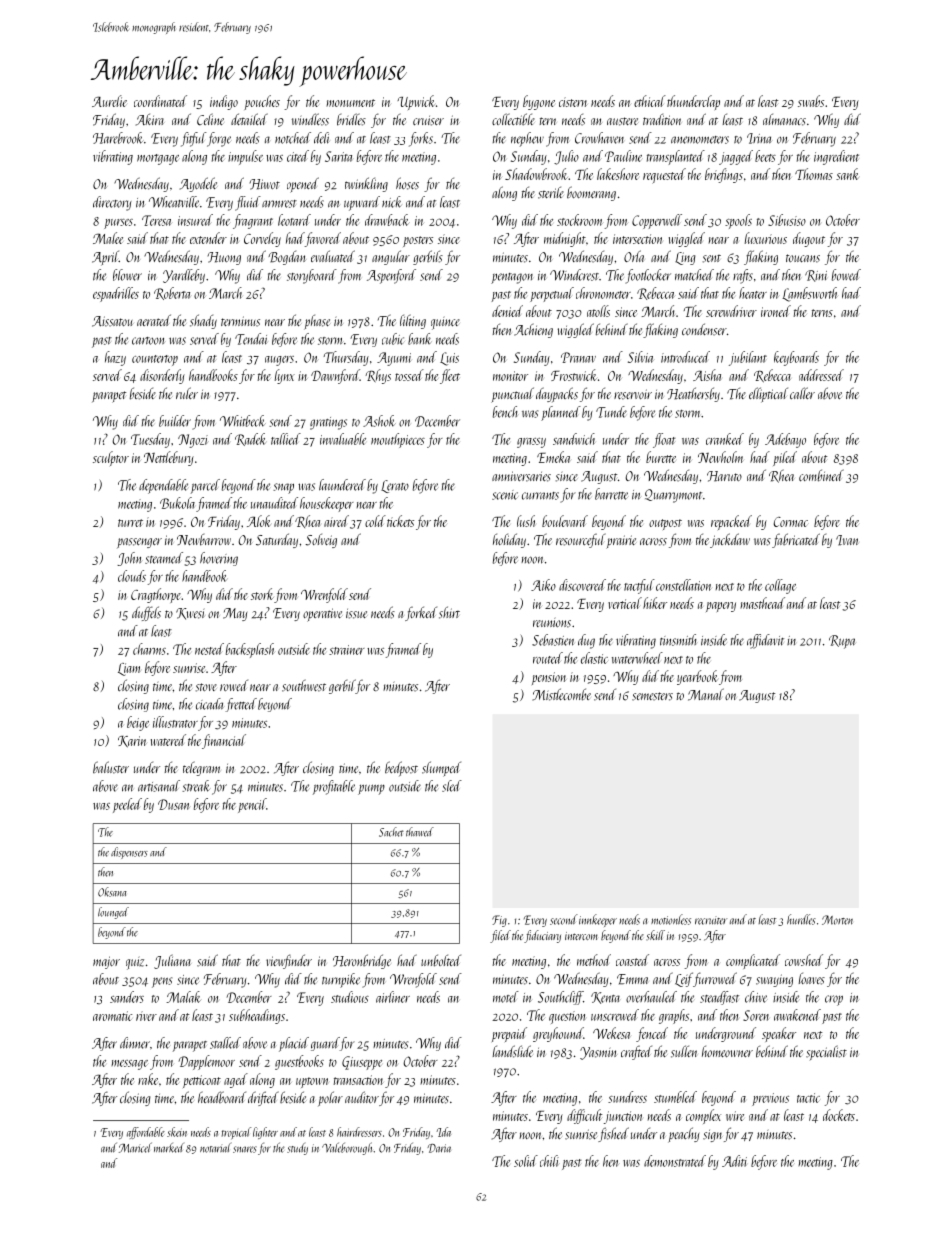 The width and height of the document is (952, 1233). I want to click on terminus, so click(240, 321).
